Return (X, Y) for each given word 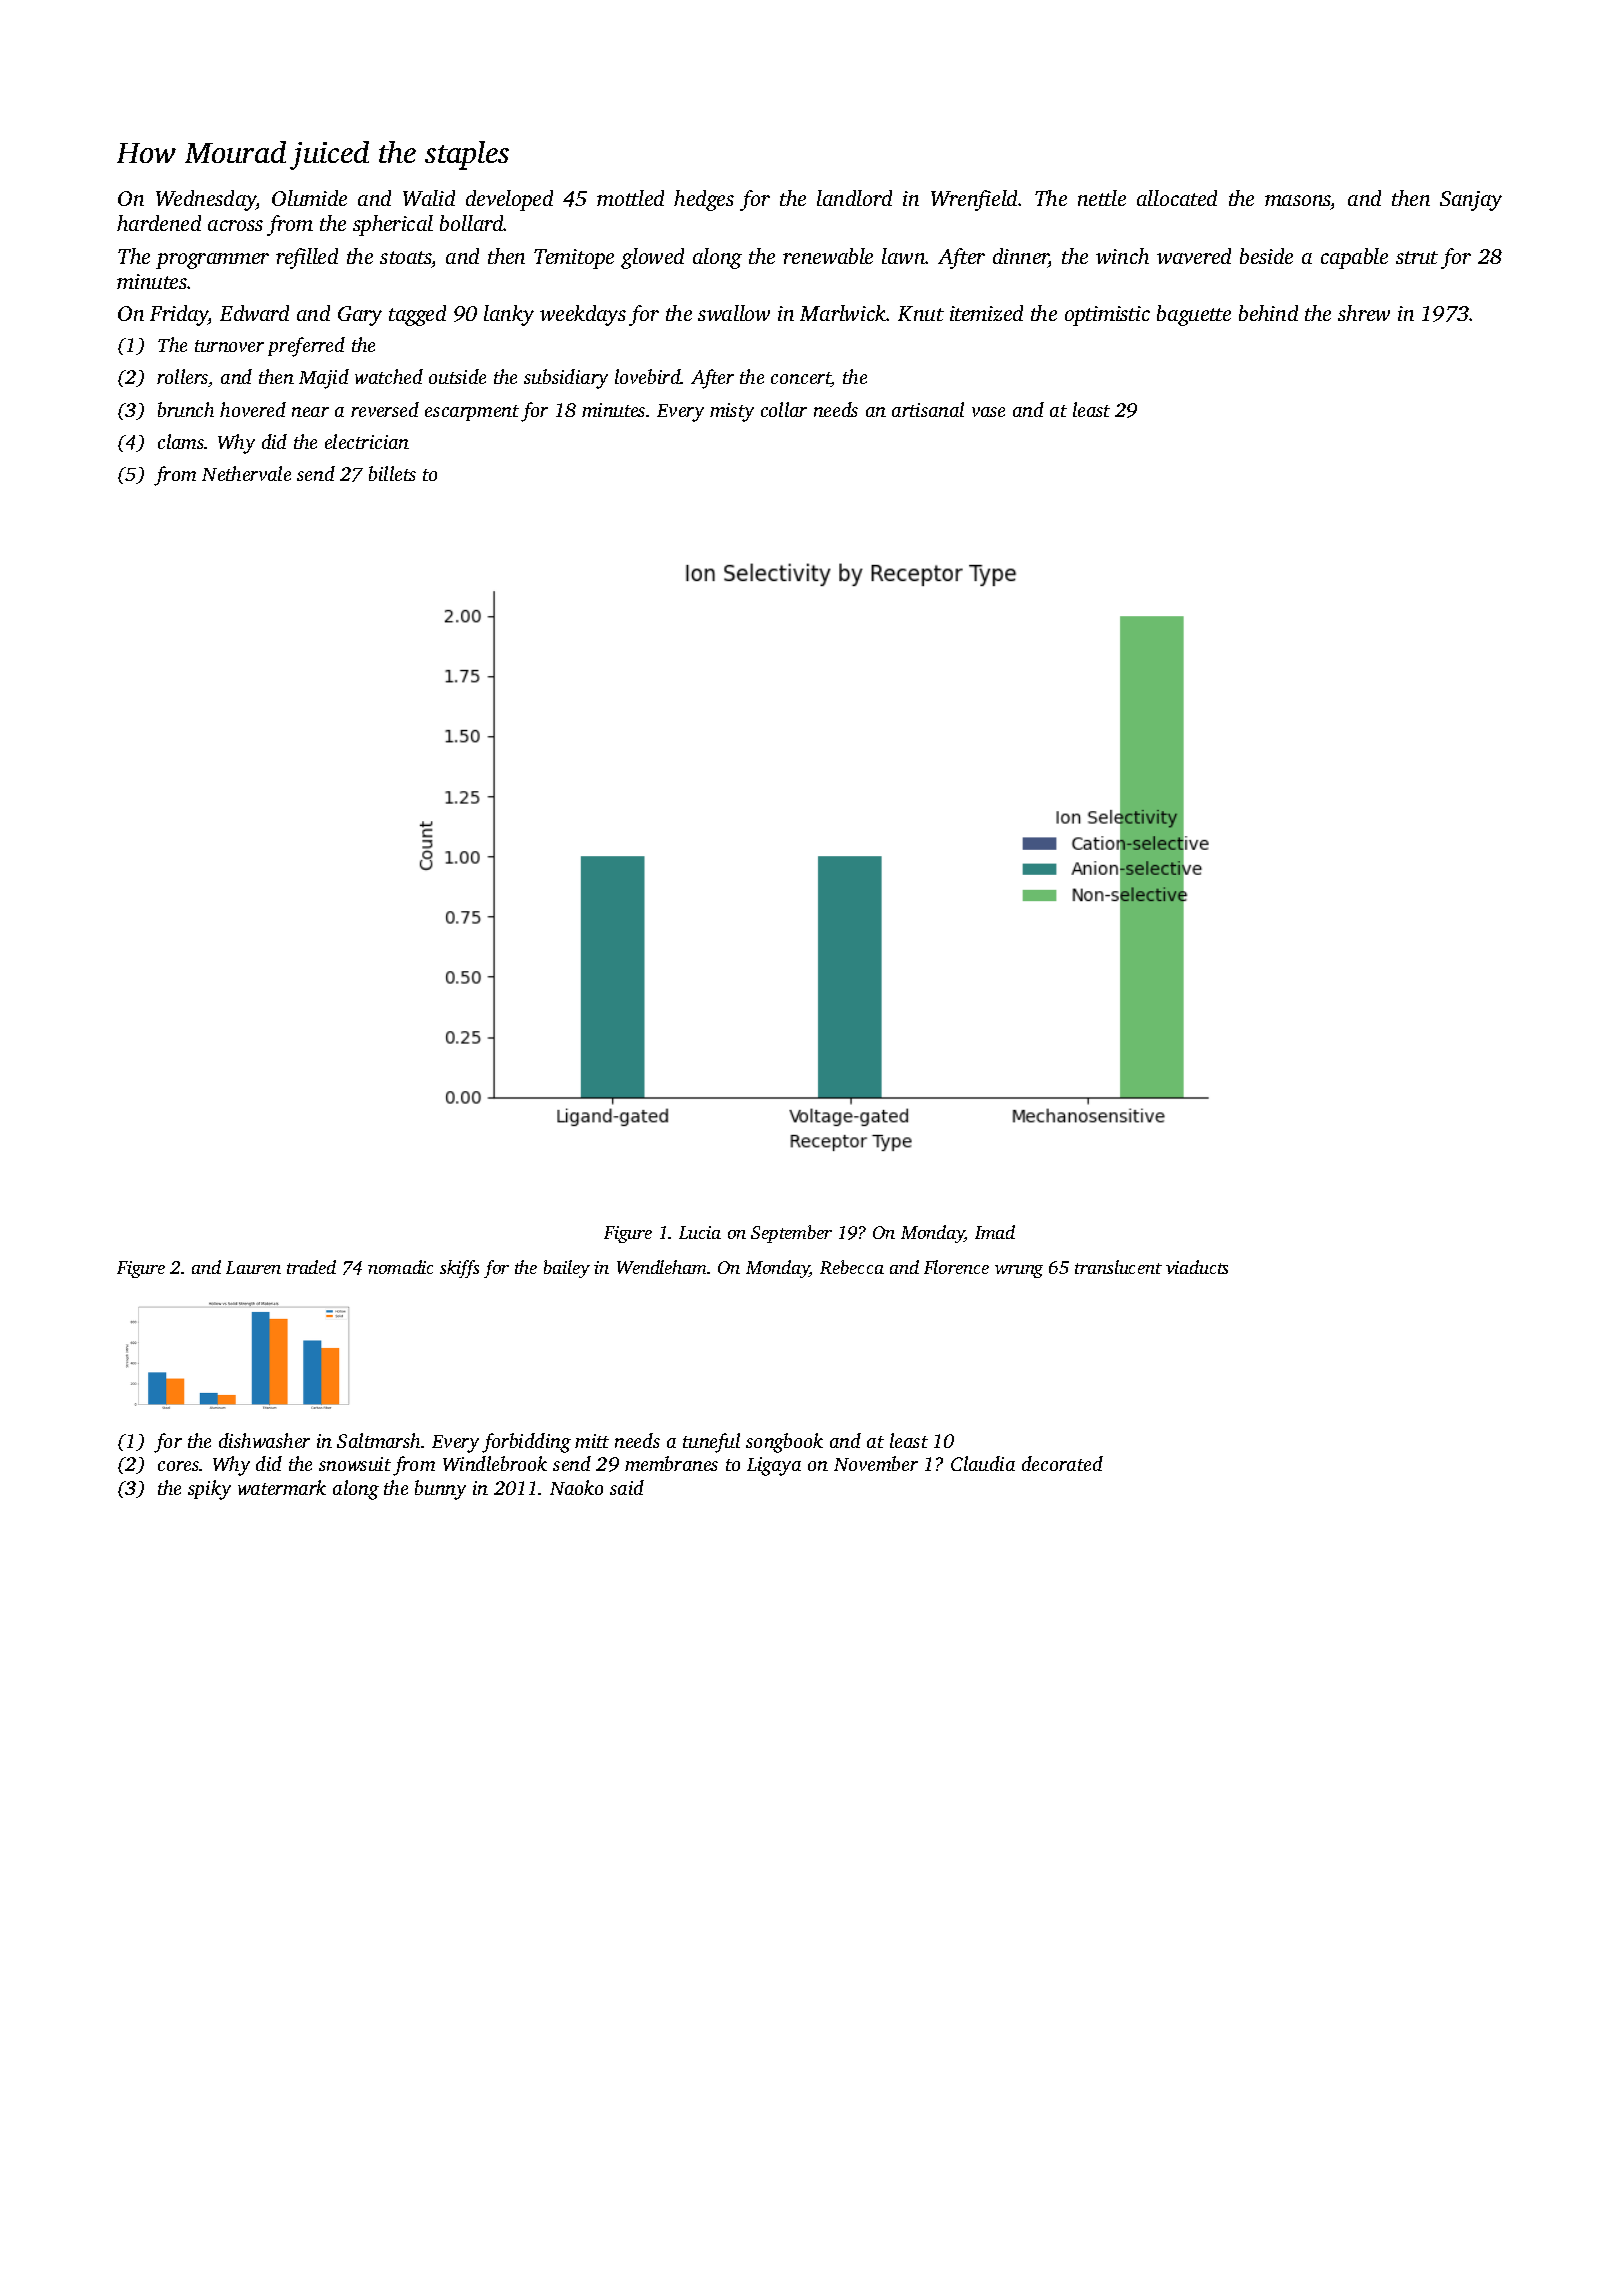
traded (311, 1267)
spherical (393, 225)
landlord (854, 198)
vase (988, 412)
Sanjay (1471, 201)
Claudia (983, 1463)
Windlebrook (495, 1463)
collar (784, 409)
